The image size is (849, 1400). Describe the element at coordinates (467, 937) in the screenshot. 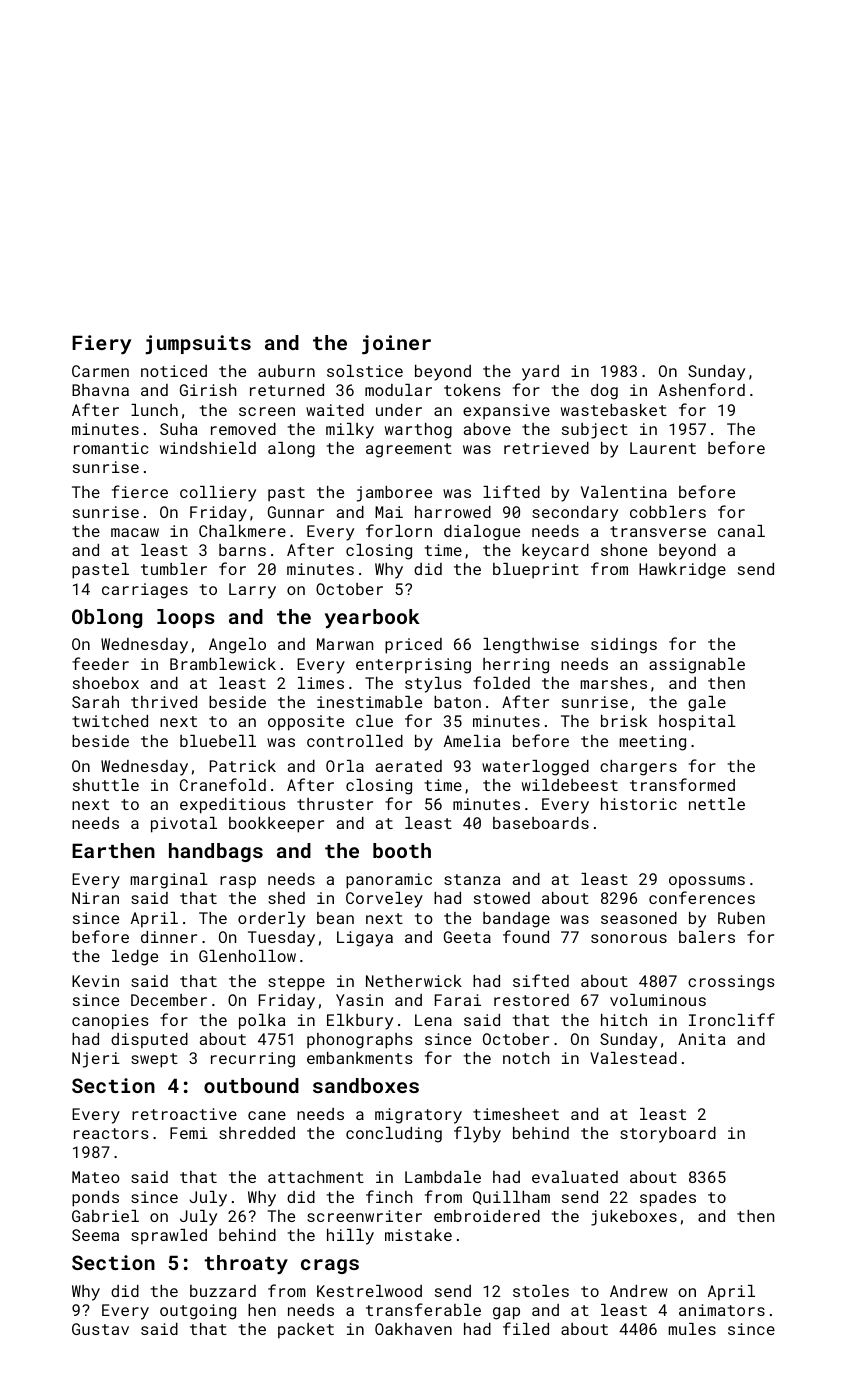

I see `Geeta` at that location.
